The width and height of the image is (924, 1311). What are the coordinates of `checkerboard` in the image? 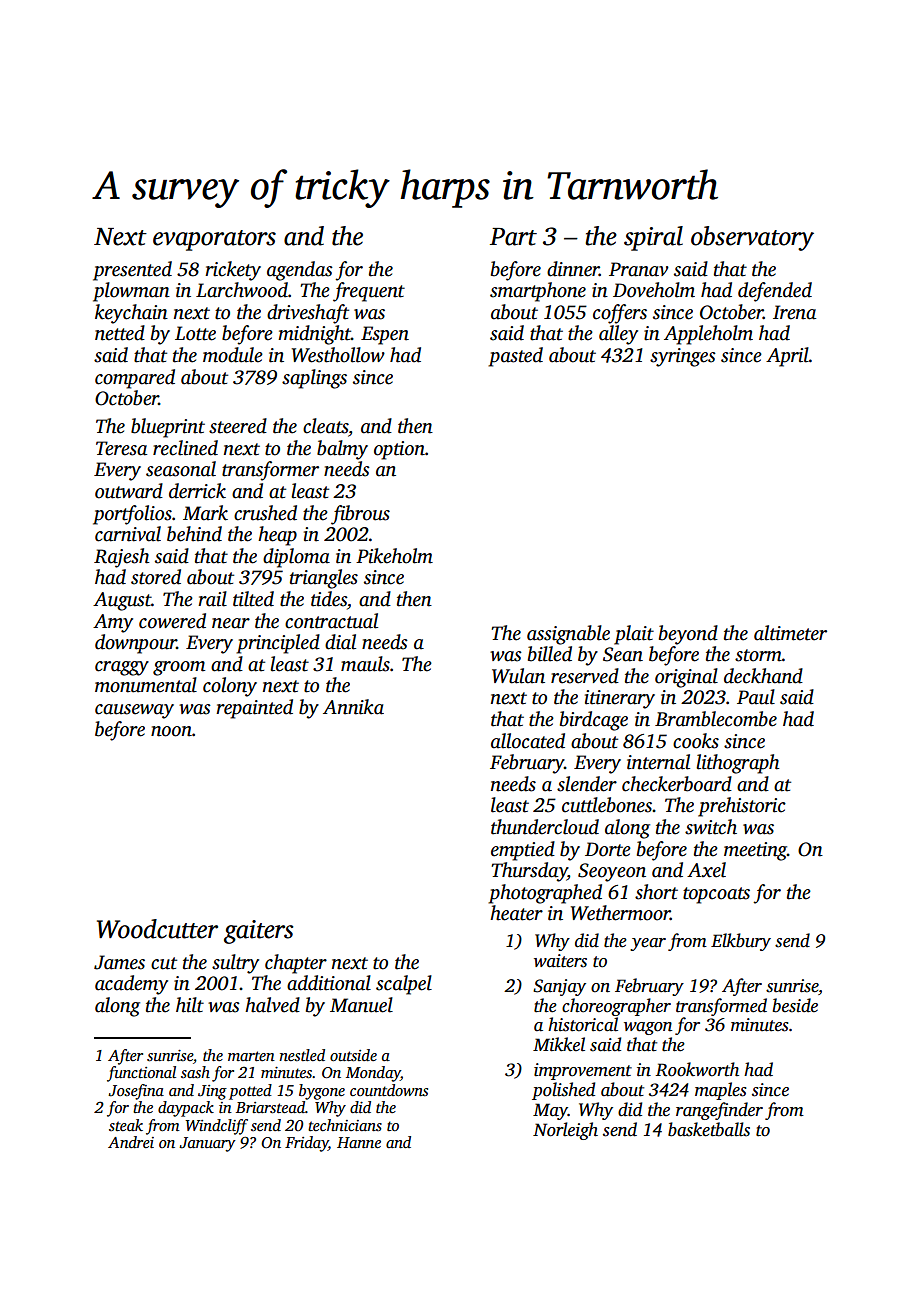 It's located at (677, 784).
